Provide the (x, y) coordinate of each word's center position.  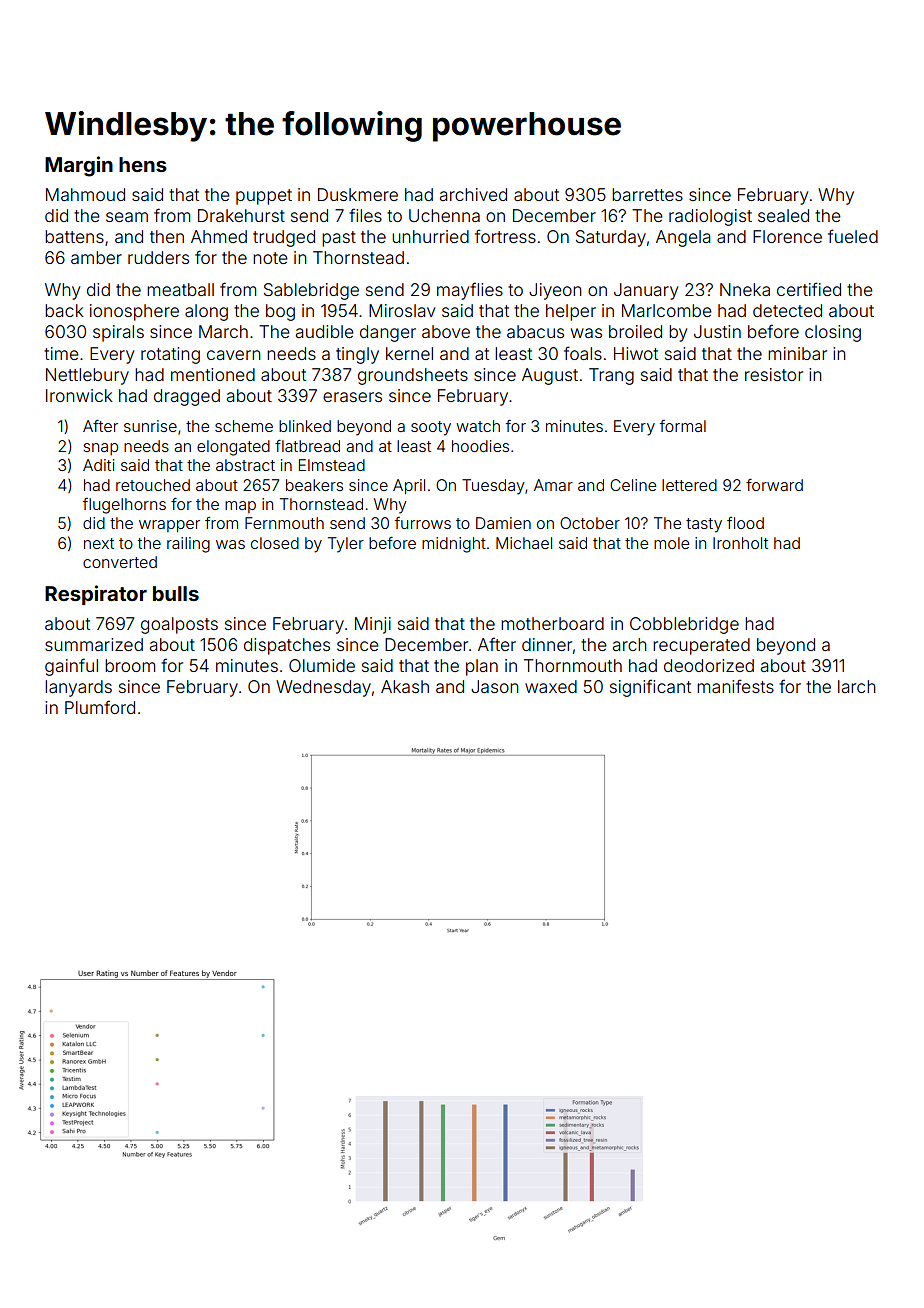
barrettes (647, 194)
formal (683, 426)
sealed (783, 215)
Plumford (100, 707)
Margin (79, 166)
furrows (423, 523)
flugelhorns (124, 506)
